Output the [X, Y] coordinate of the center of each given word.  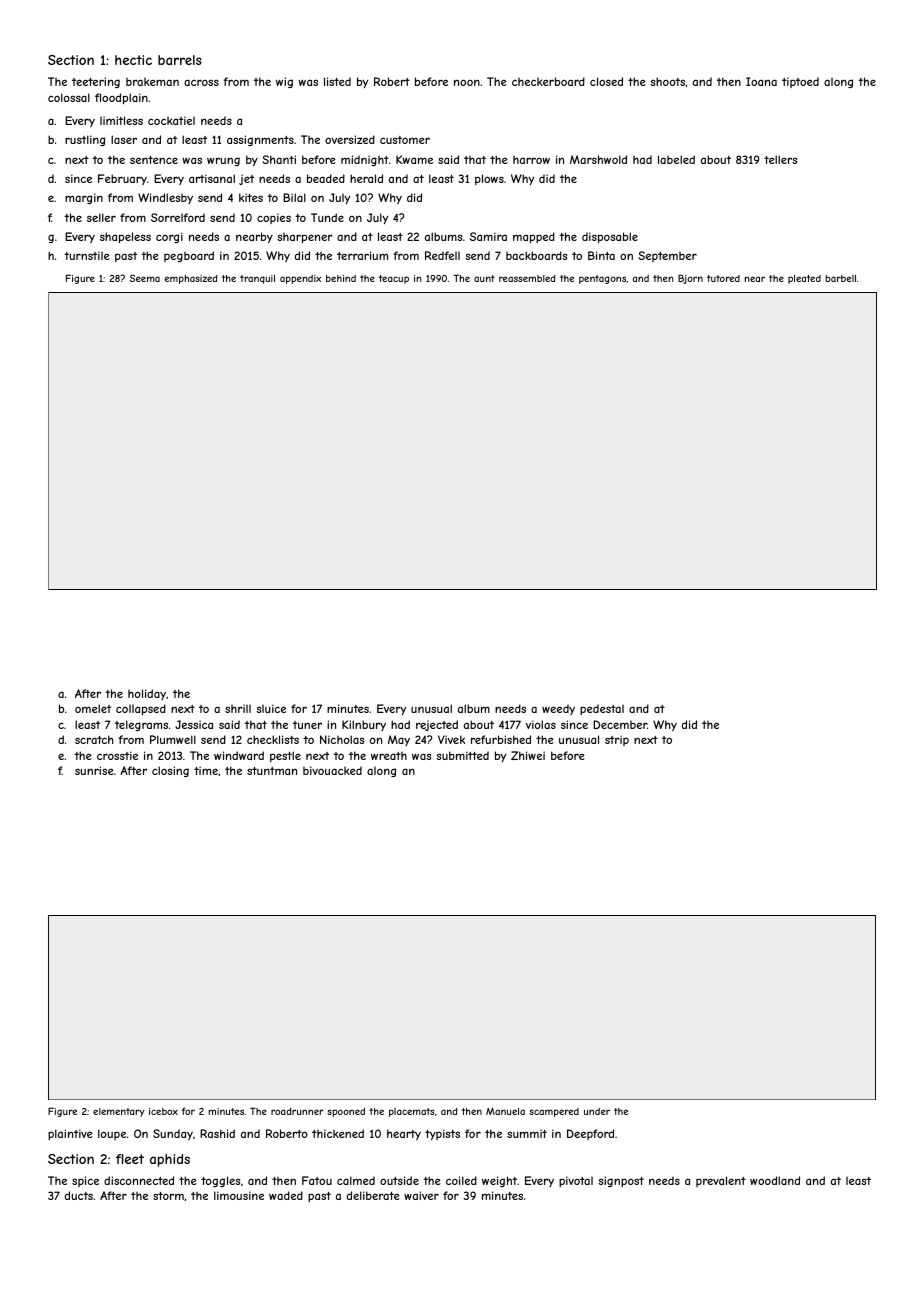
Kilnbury [364, 725]
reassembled [527, 278]
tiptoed [800, 82]
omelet [93, 708]
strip [617, 740]
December [620, 724]
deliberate [373, 1195]
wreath [389, 756]
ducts [79, 1195]
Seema [145, 278]
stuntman [272, 771]
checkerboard [548, 81]
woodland [775, 1180]
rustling [85, 140]
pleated [804, 279]
